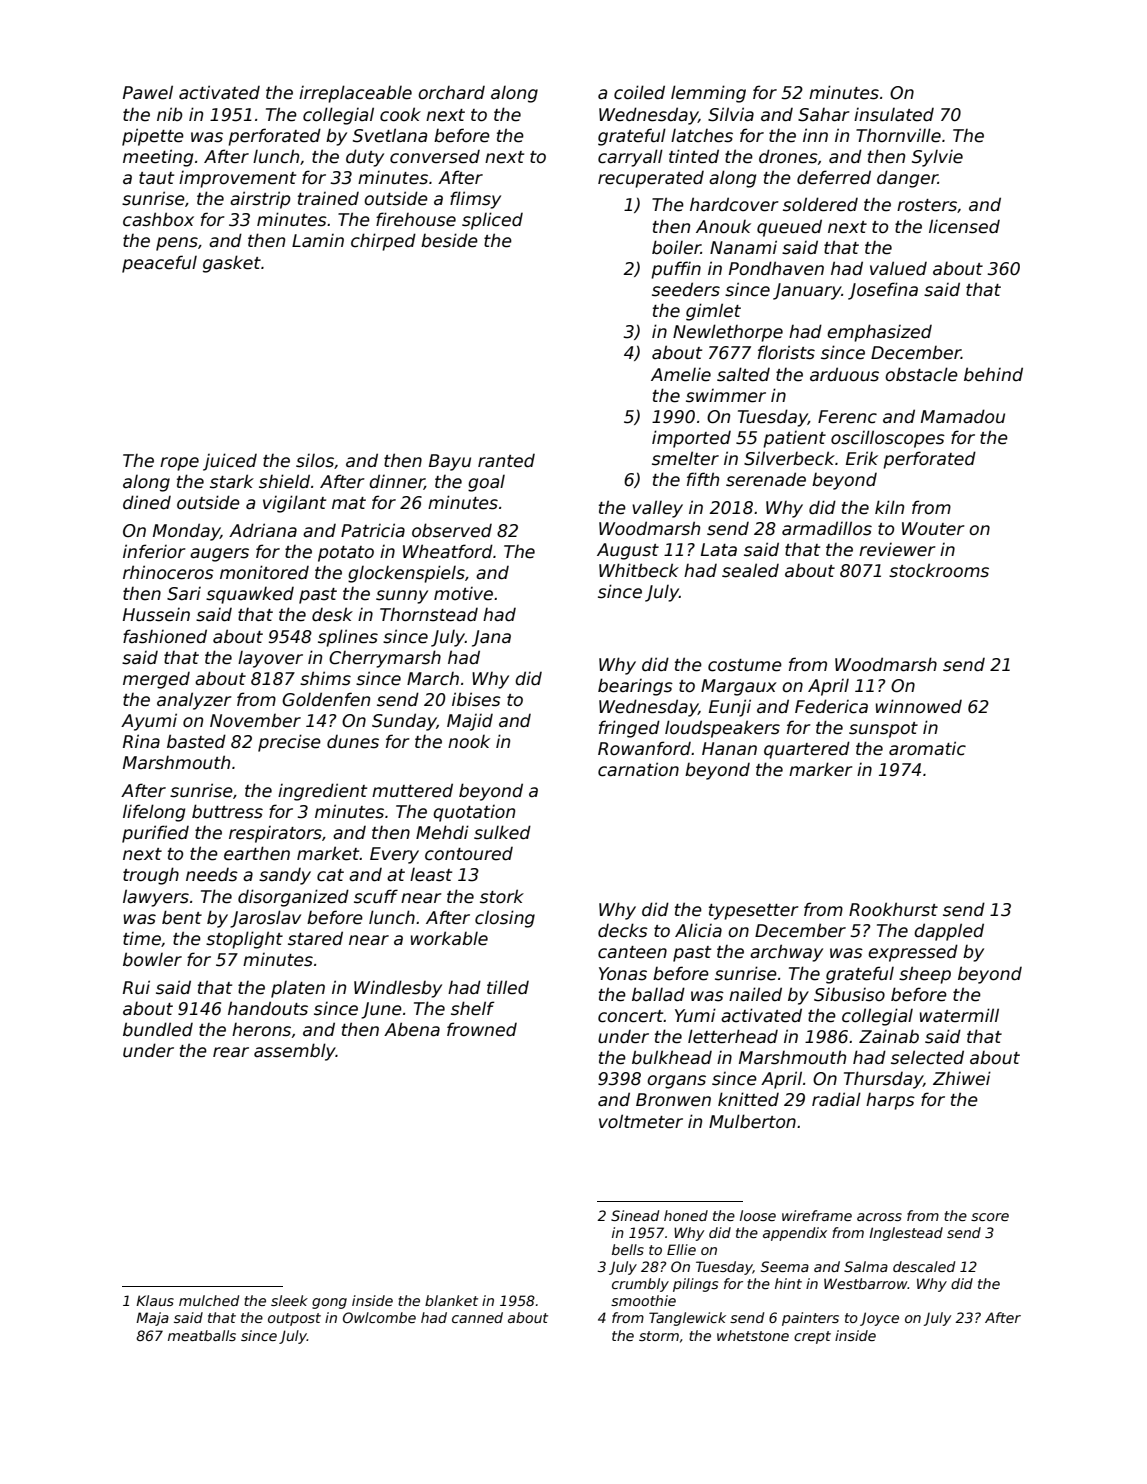  Describe the element at coordinates (153, 137) in the document. I see `pipette` at that location.
